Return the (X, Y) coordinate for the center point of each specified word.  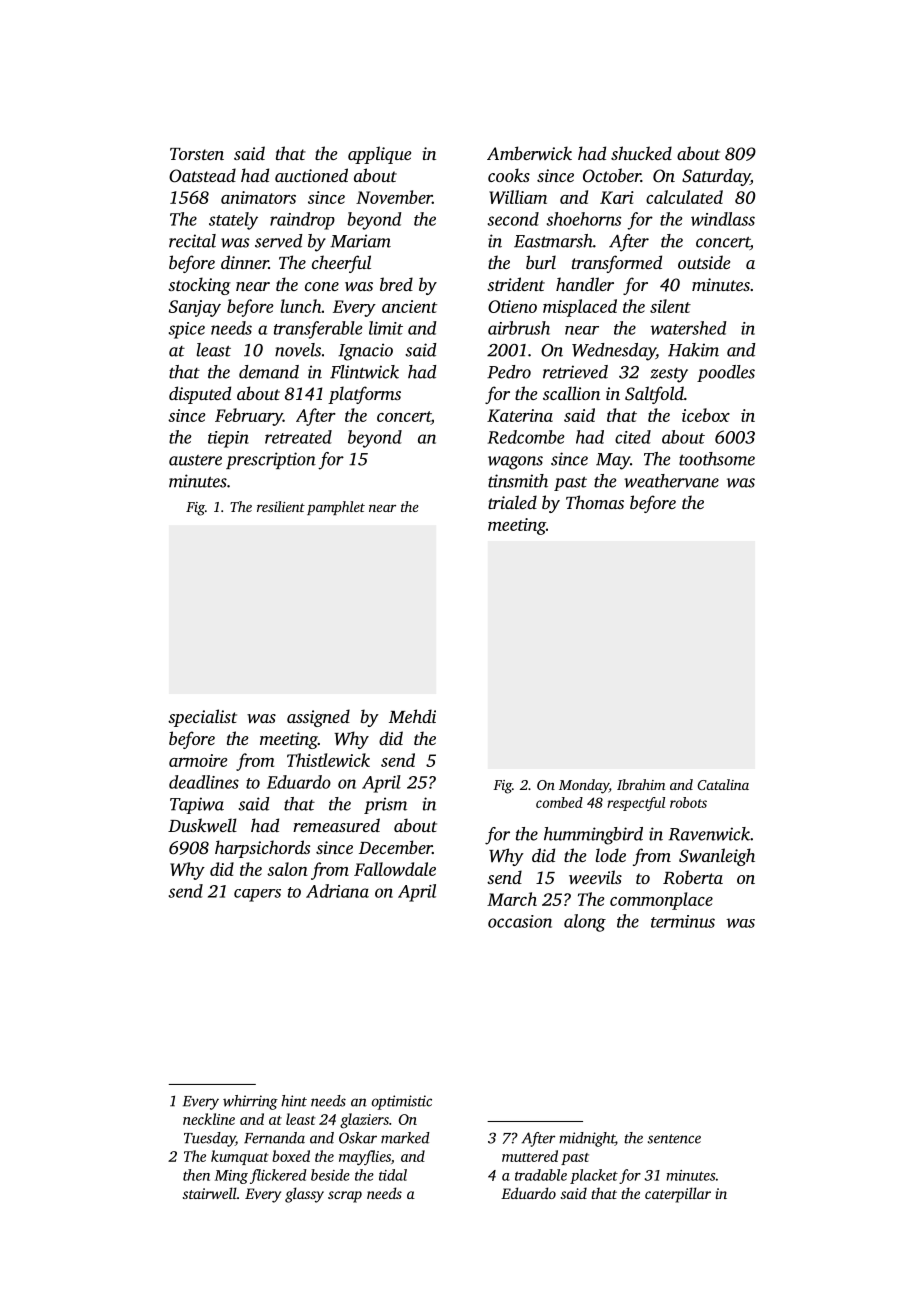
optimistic (401, 1102)
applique (379, 155)
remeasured (336, 825)
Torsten (197, 154)
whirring (250, 1102)
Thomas (595, 502)
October (612, 175)
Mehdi (412, 716)
